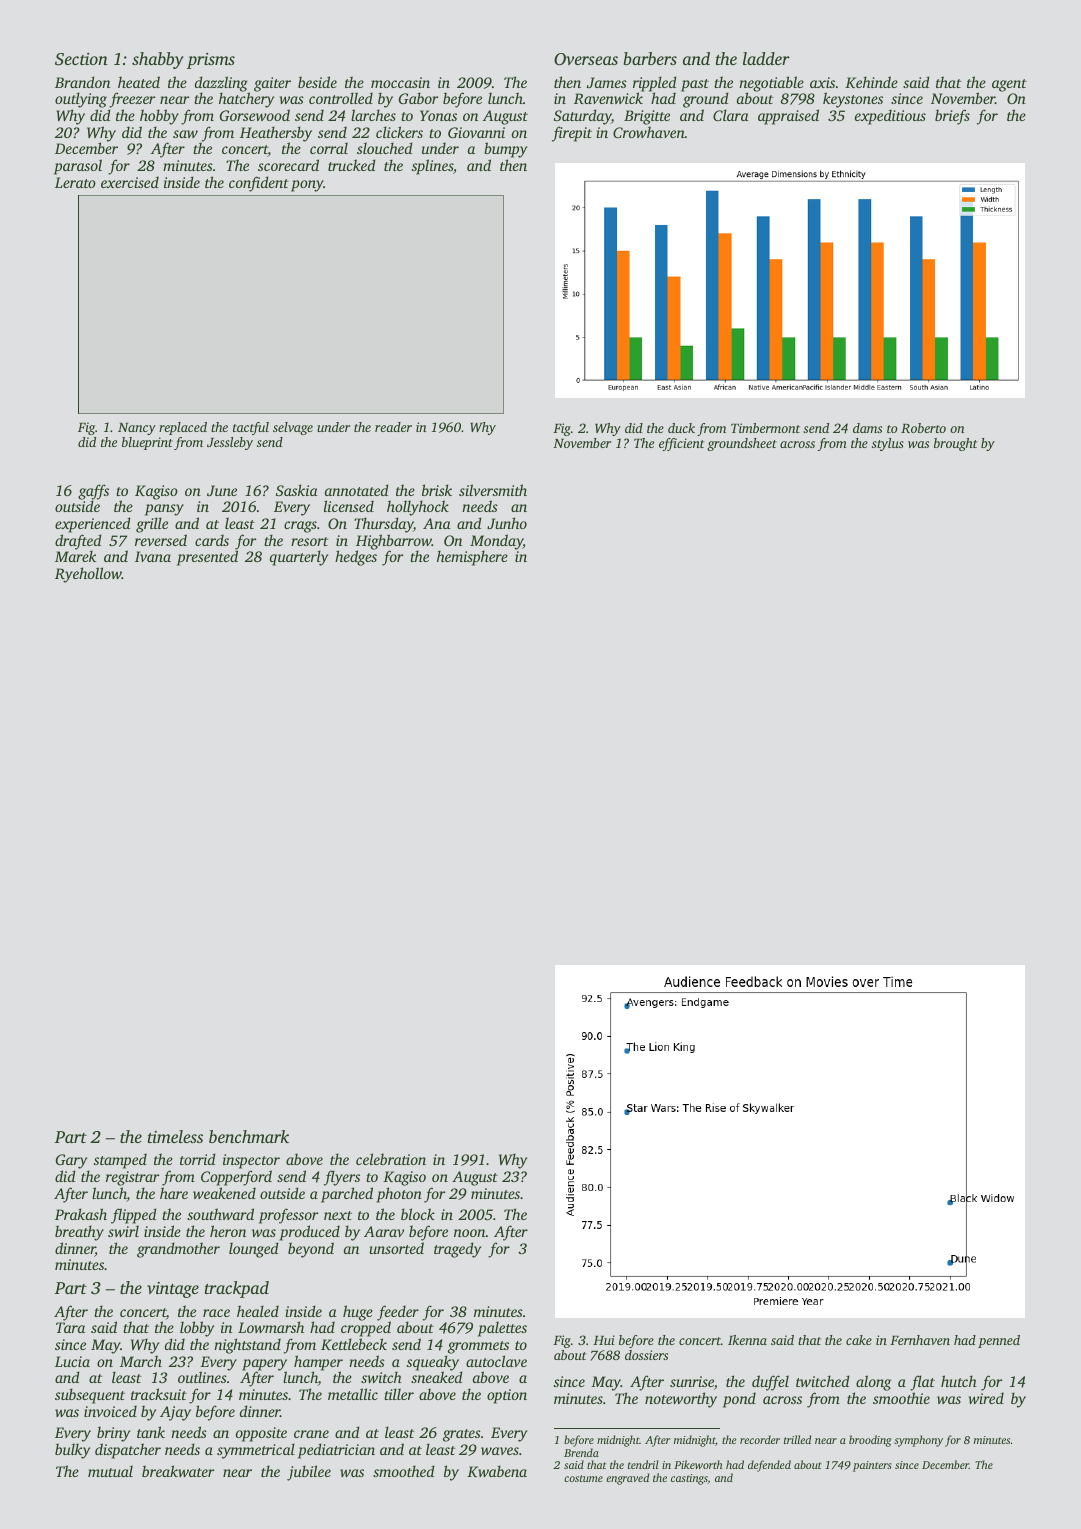 The width and height of the screenshot is (1081, 1529). What do you see at coordinates (627, 1479) in the screenshot?
I see `engraved` at bounding box center [627, 1479].
